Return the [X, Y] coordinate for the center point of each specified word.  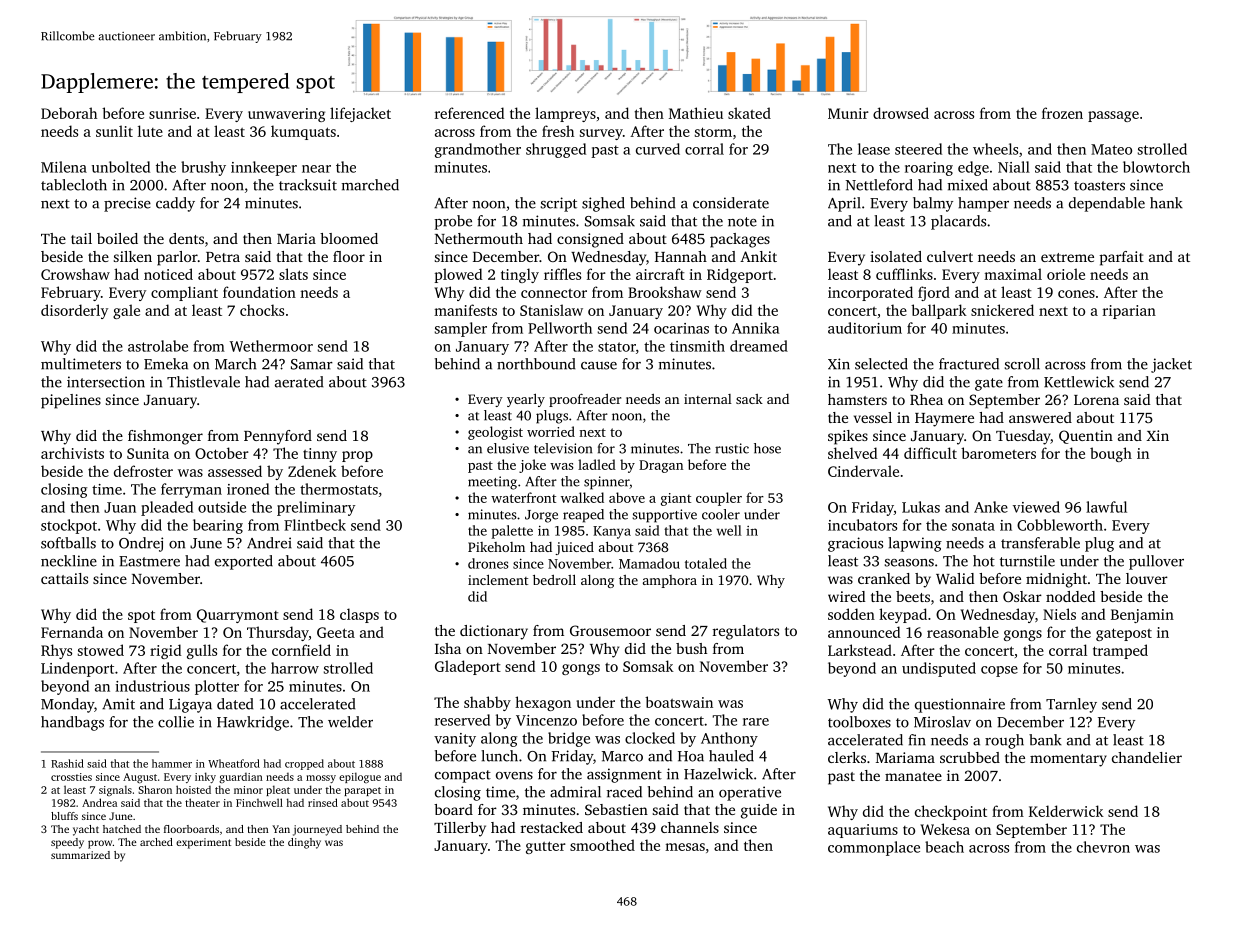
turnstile [1027, 561]
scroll [1022, 364]
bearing [218, 526]
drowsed [901, 113]
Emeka [166, 364]
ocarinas [681, 328]
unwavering [286, 115]
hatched [122, 829]
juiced [574, 548]
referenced [469, 113]
